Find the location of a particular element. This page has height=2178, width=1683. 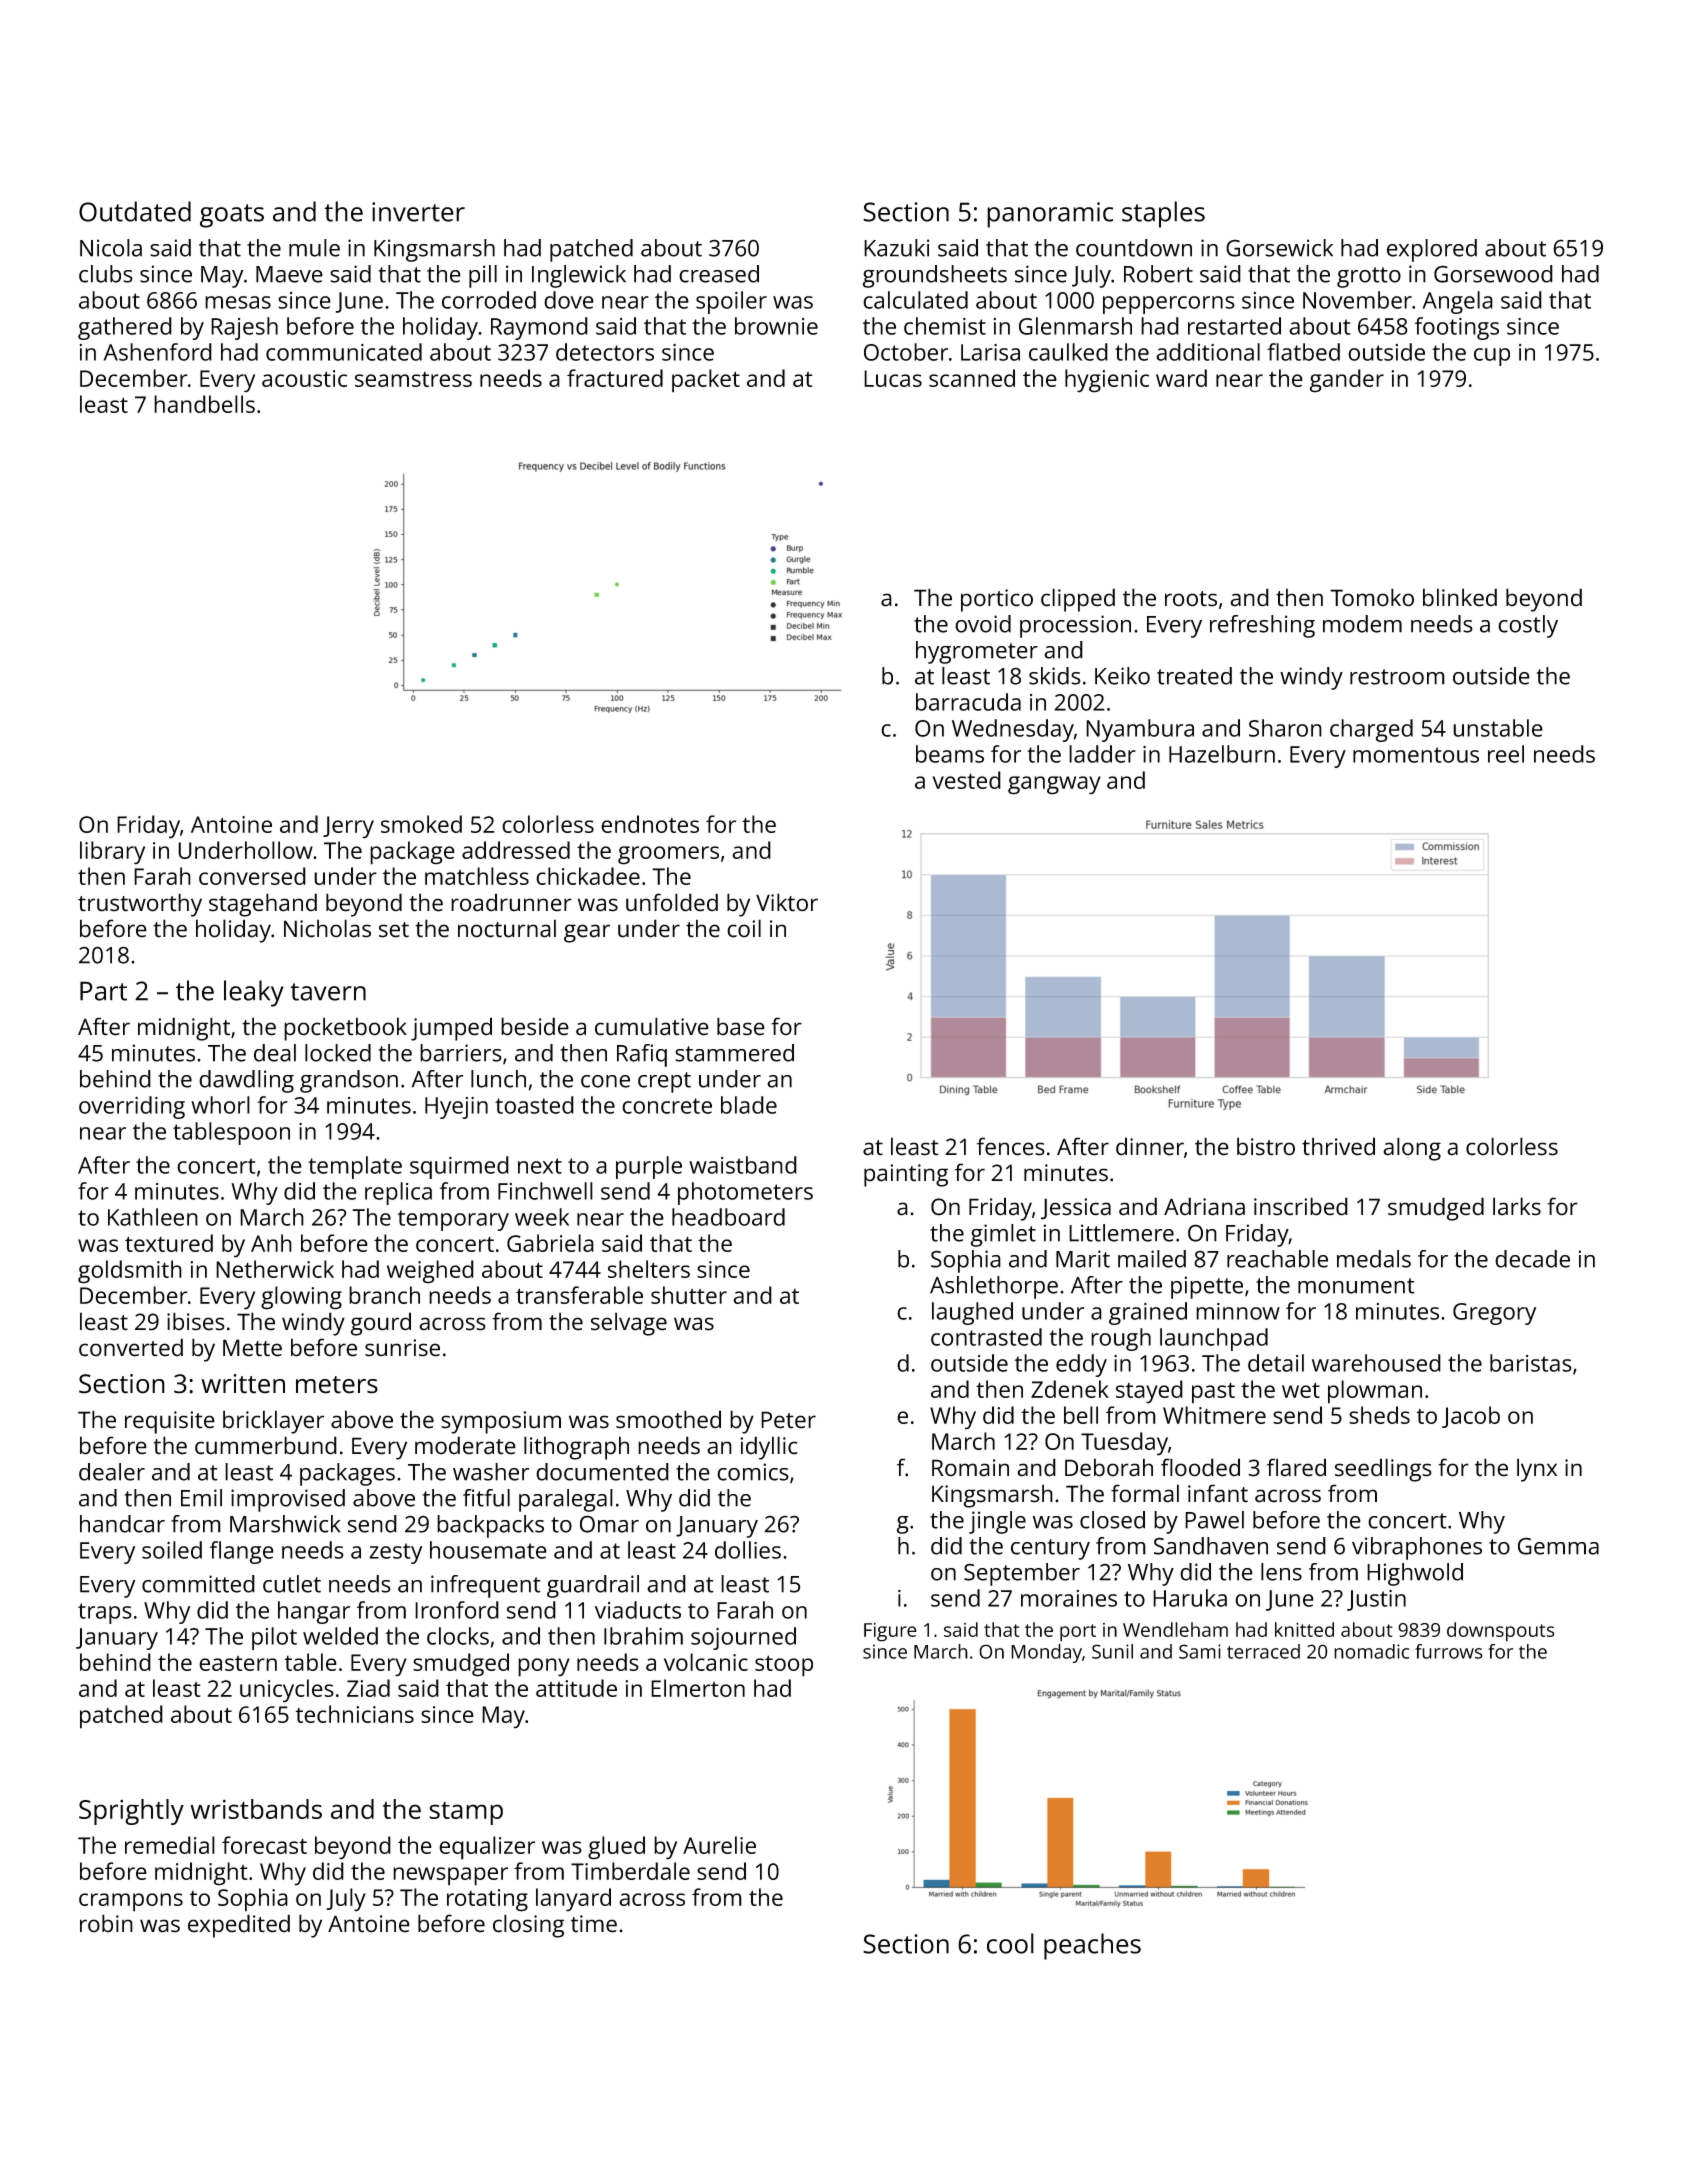

Outdated is located at coordinates (135, 211).
